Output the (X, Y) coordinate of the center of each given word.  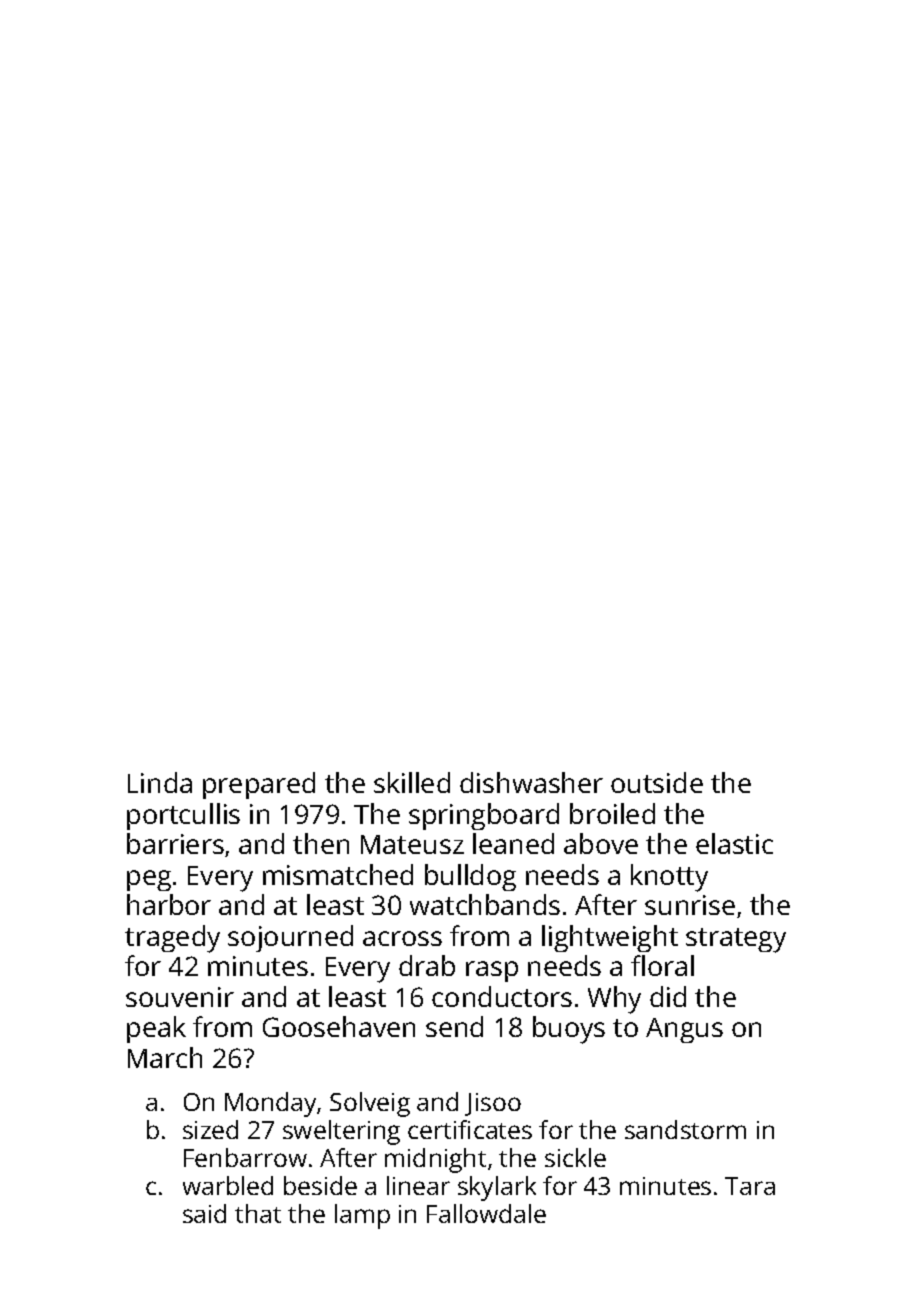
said (204, 1213)
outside (657, 782)
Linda (160, 782)
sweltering (341, 1132)
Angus (684, 1030)
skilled (412, 782)
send (454, 1026)
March (165, 1057)
